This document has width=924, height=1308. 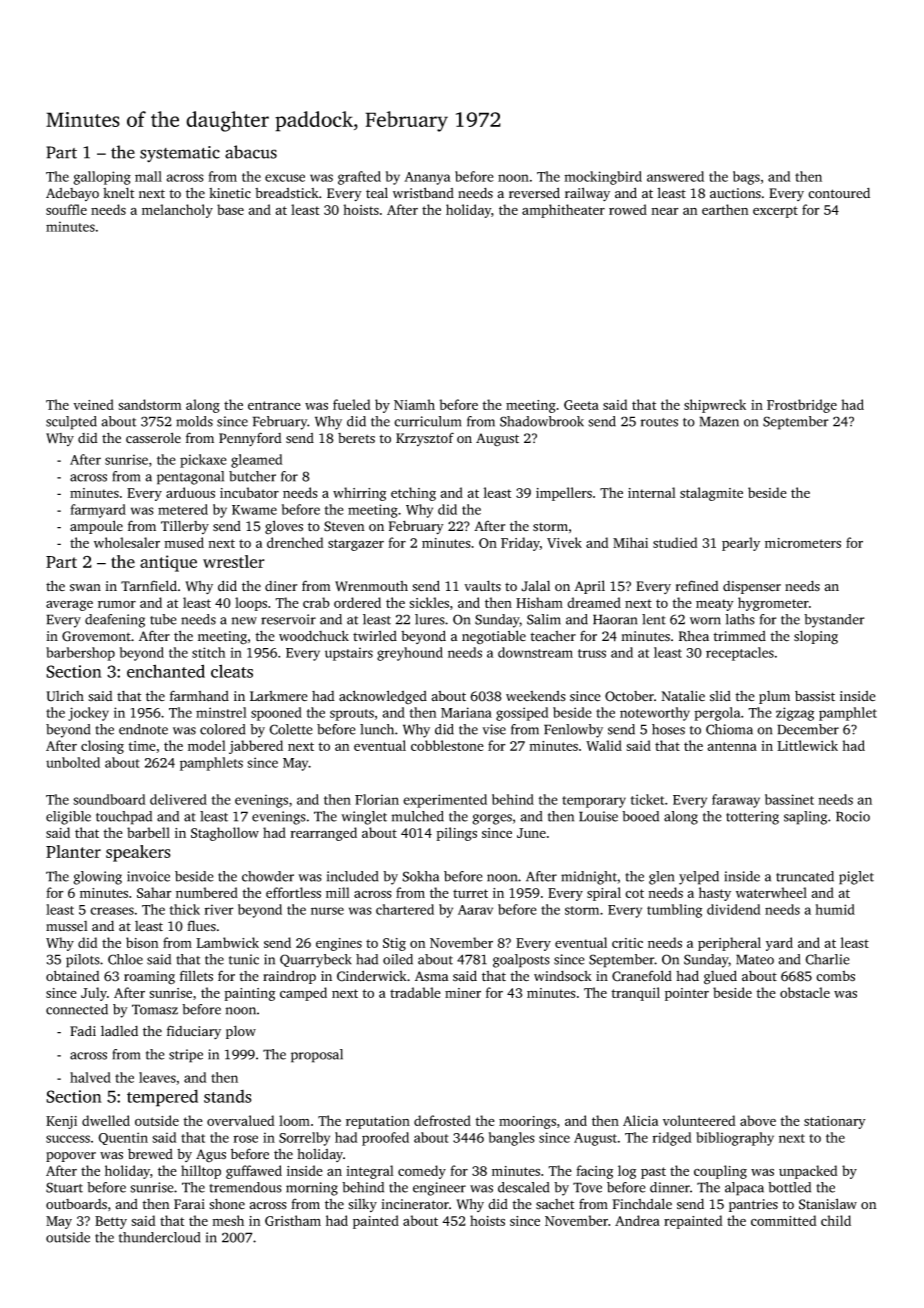 What do you see at coordinates (71, 1157) in the document?
I see `popover` at bounding box center [71, 1157].
